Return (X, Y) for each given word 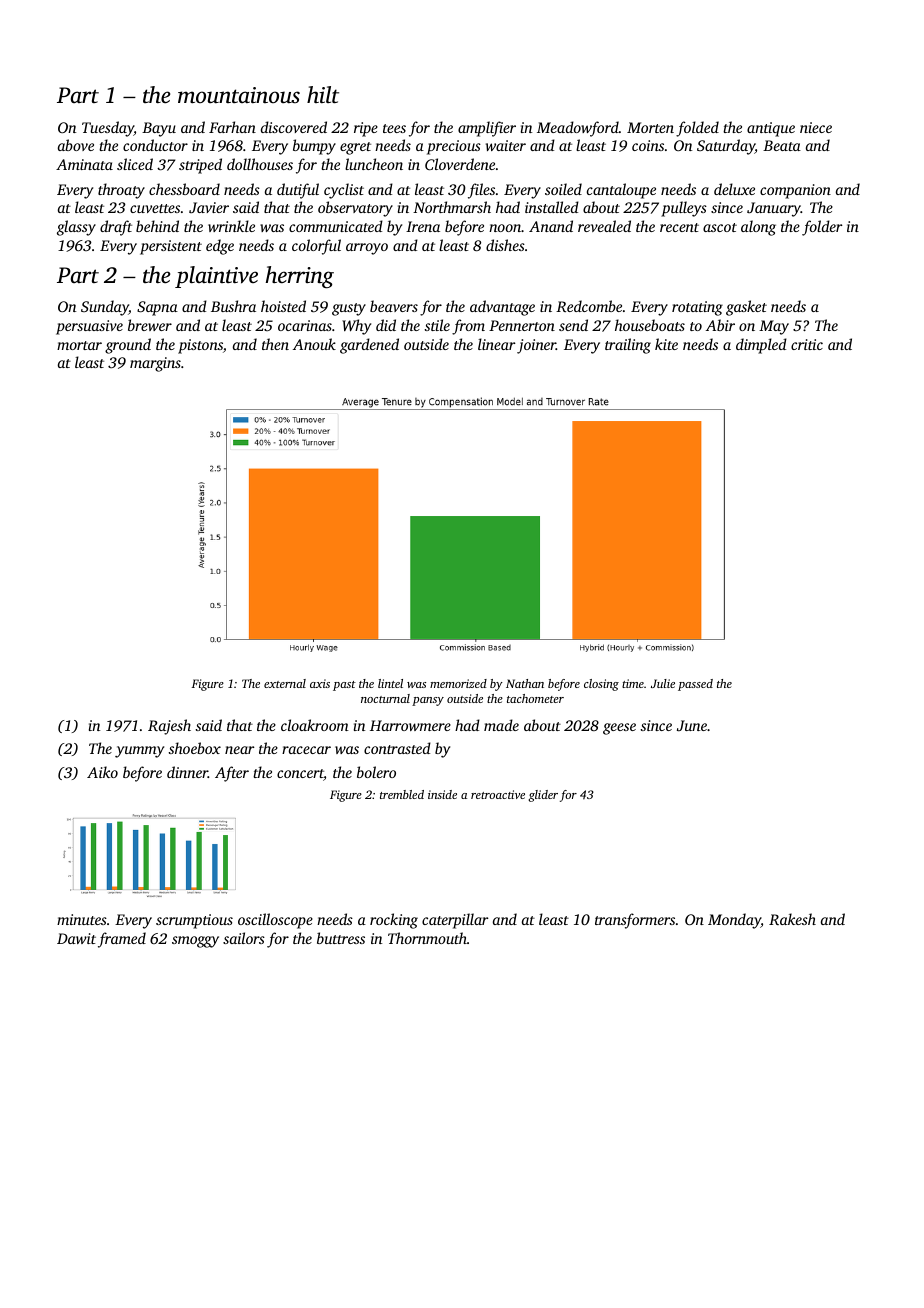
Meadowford (578, 129)
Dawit (76, 938)
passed (695, 685)
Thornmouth (427, 938)
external (285, 683)
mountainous (239, 95)
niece (816, 127)
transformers (635, 921)
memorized (458, 683)
